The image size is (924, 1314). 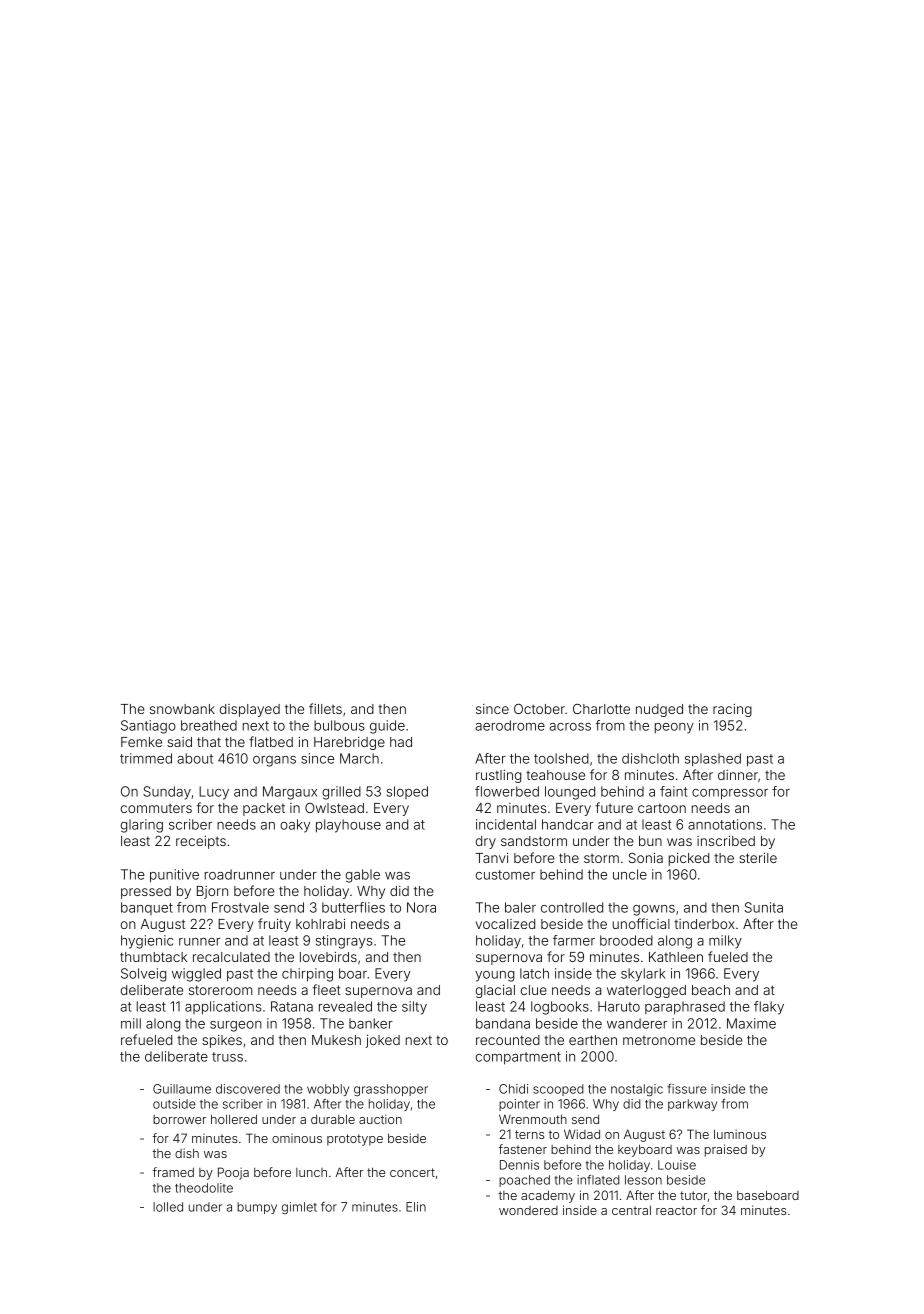 What do you see at coordinates (248, 1089) in the screenshot?
I see `discovered` at bounding box center [248, 1089].
